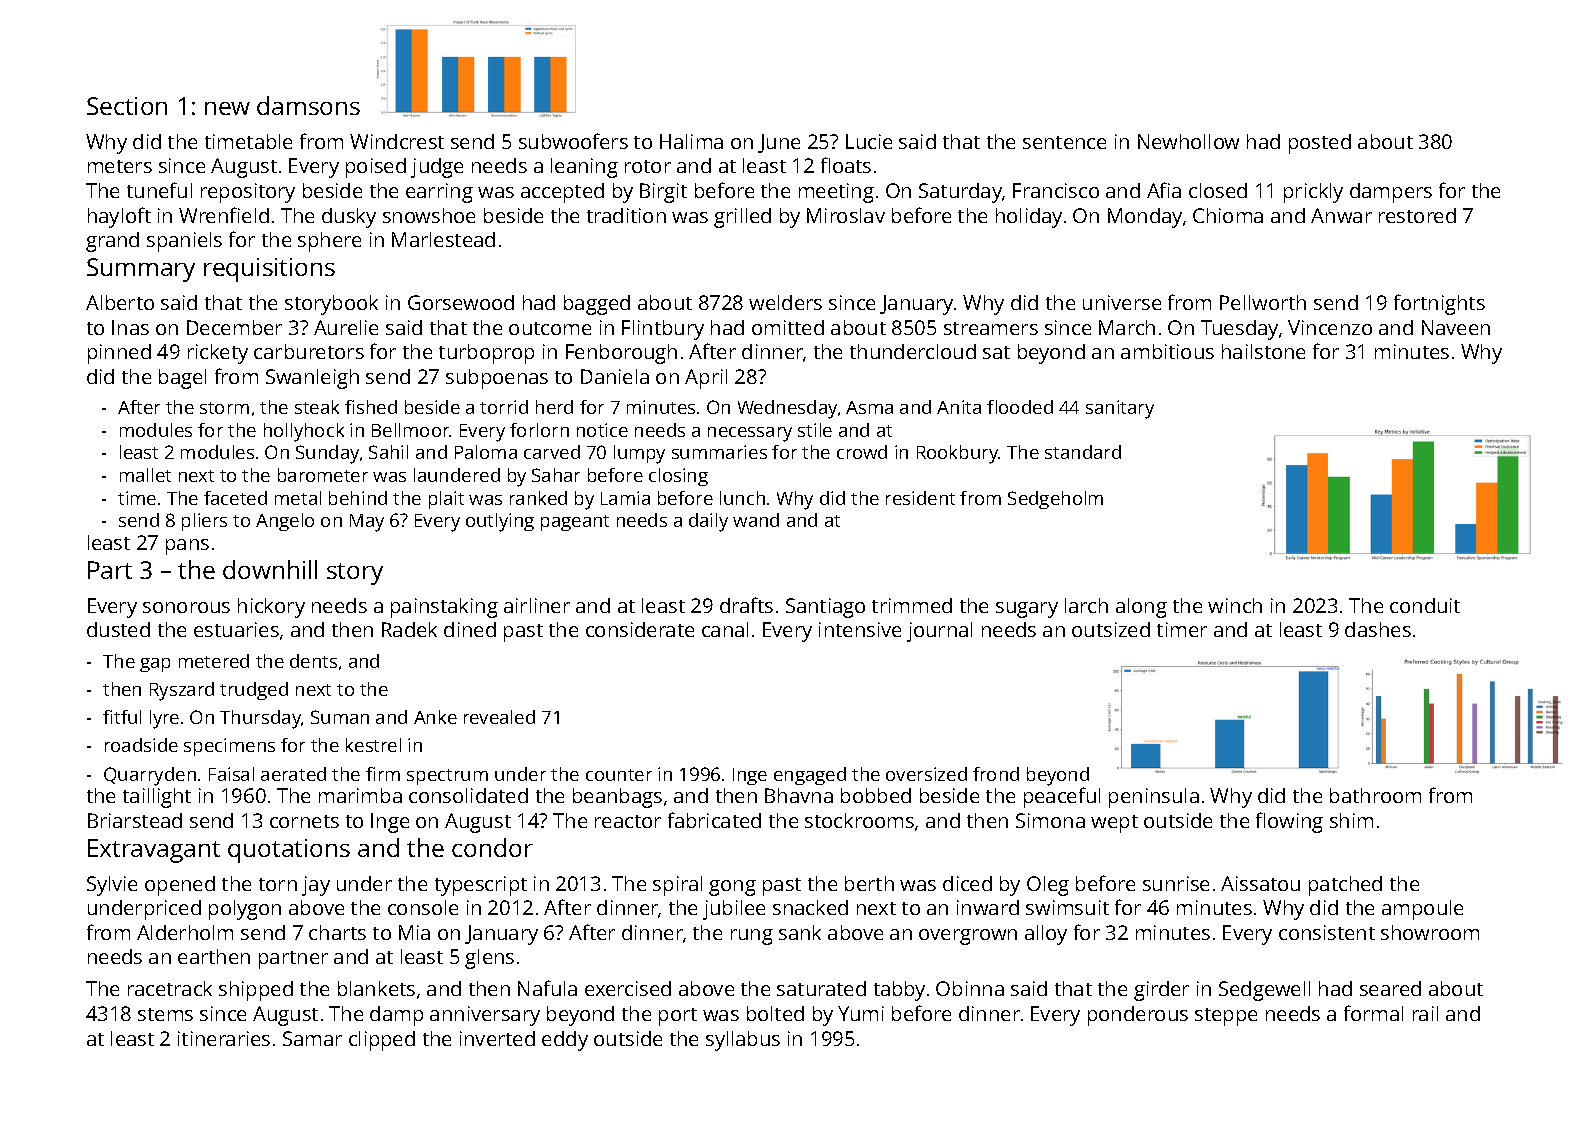 This document has height=1125, width=1590. I want to click on plait, so click(446, 500).
